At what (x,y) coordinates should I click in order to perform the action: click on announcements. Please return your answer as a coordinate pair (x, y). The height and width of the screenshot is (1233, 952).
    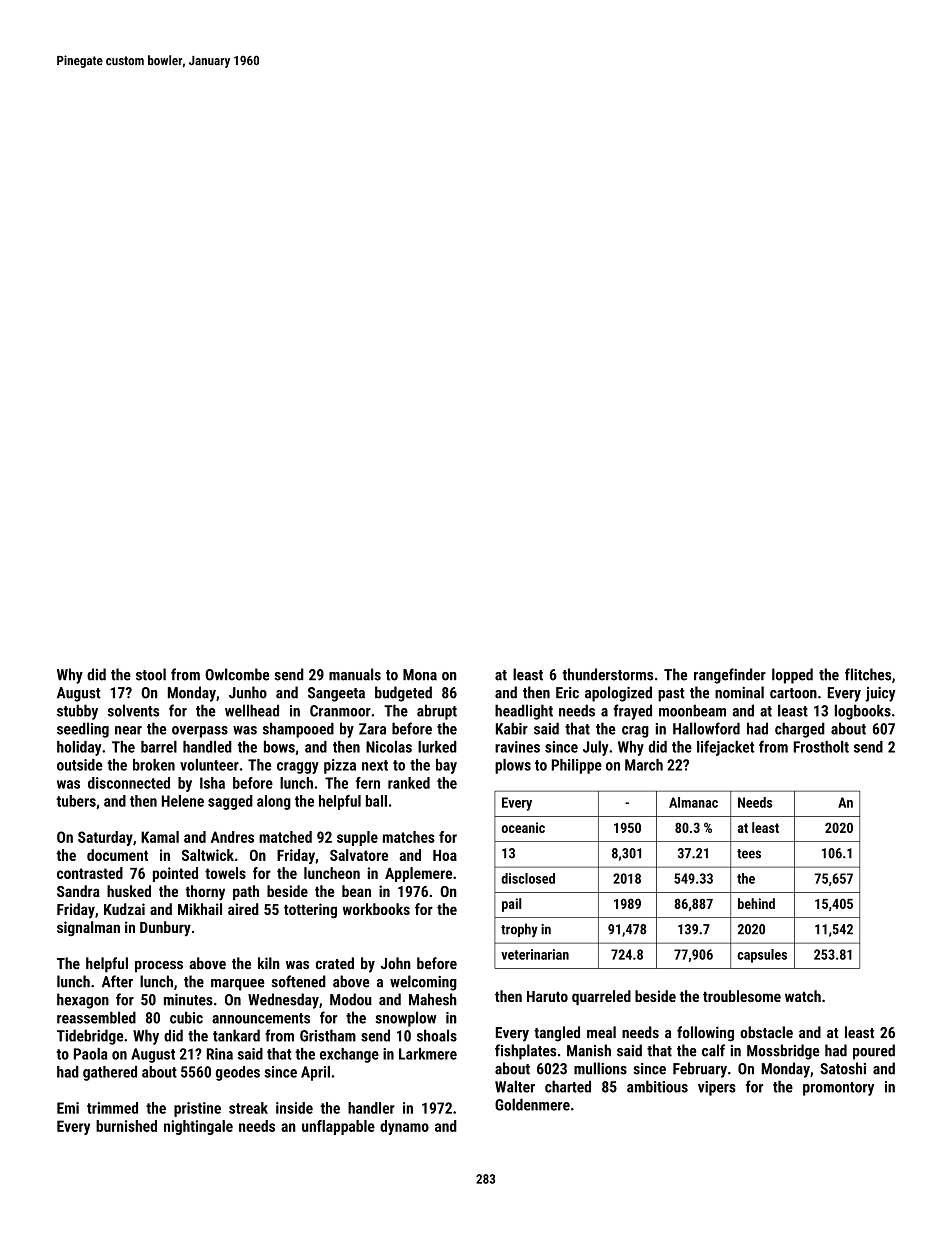
    Looking at the image, I should click on (261, 1018).
